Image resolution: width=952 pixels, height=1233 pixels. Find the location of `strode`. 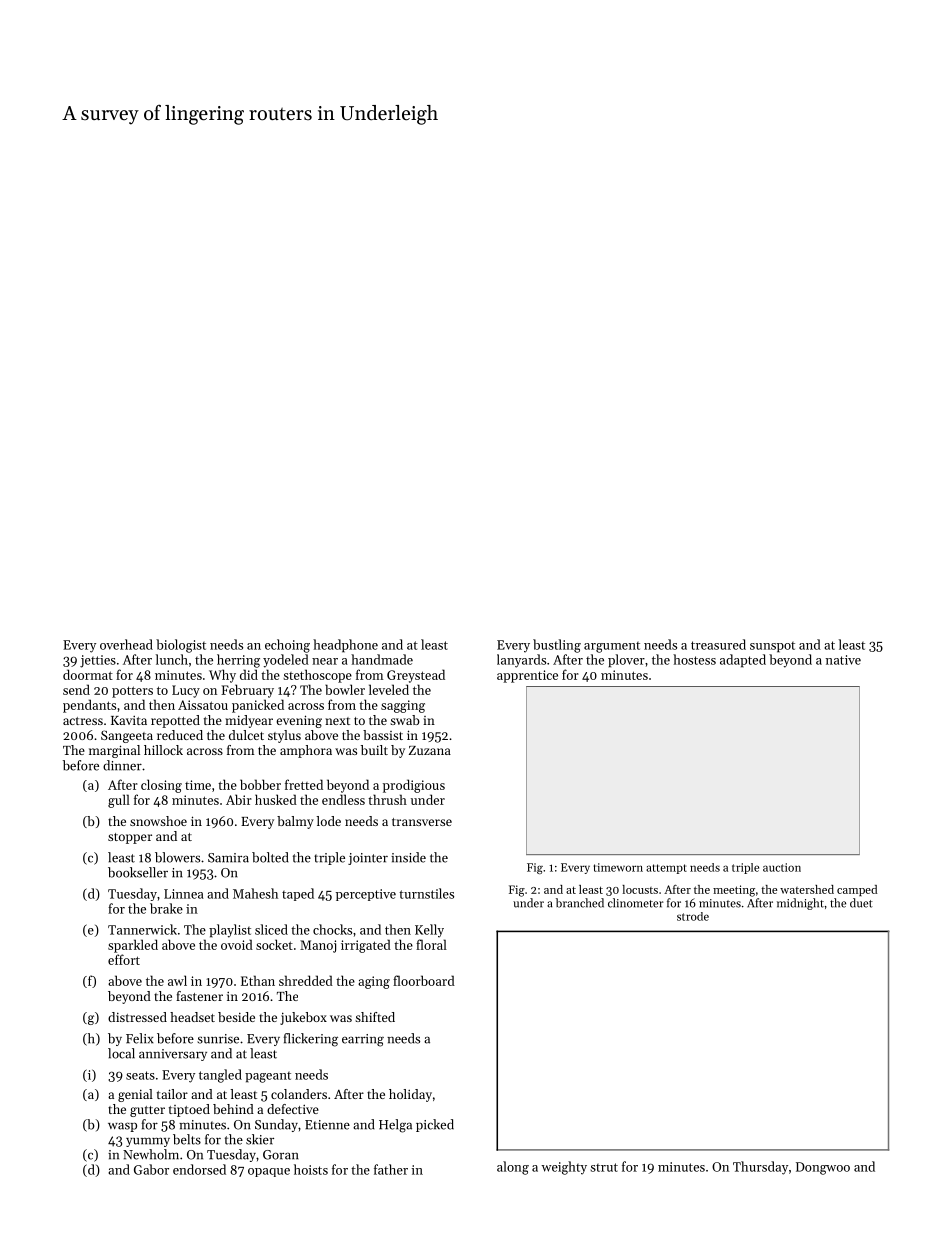

strode is located at coordinates (693, 916).
